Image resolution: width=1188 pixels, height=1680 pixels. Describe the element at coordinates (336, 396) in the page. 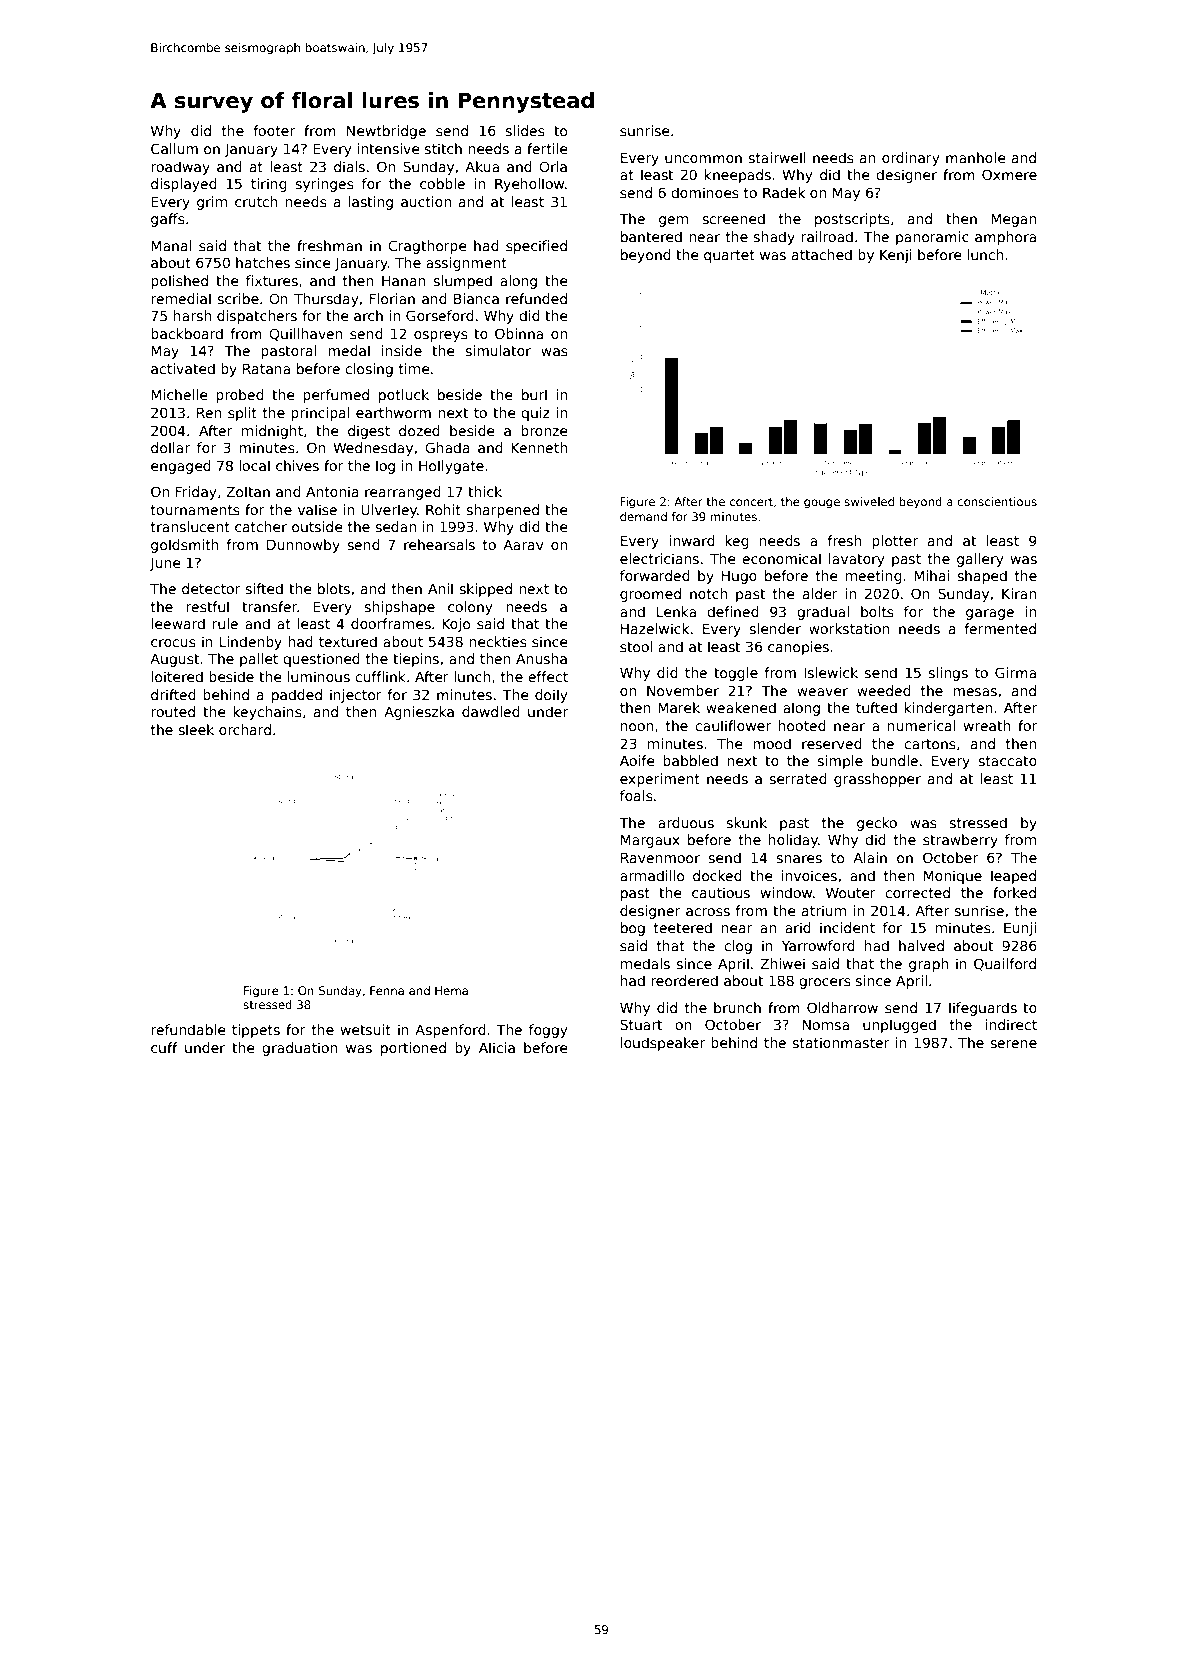

I see `perfumed` at that location.
